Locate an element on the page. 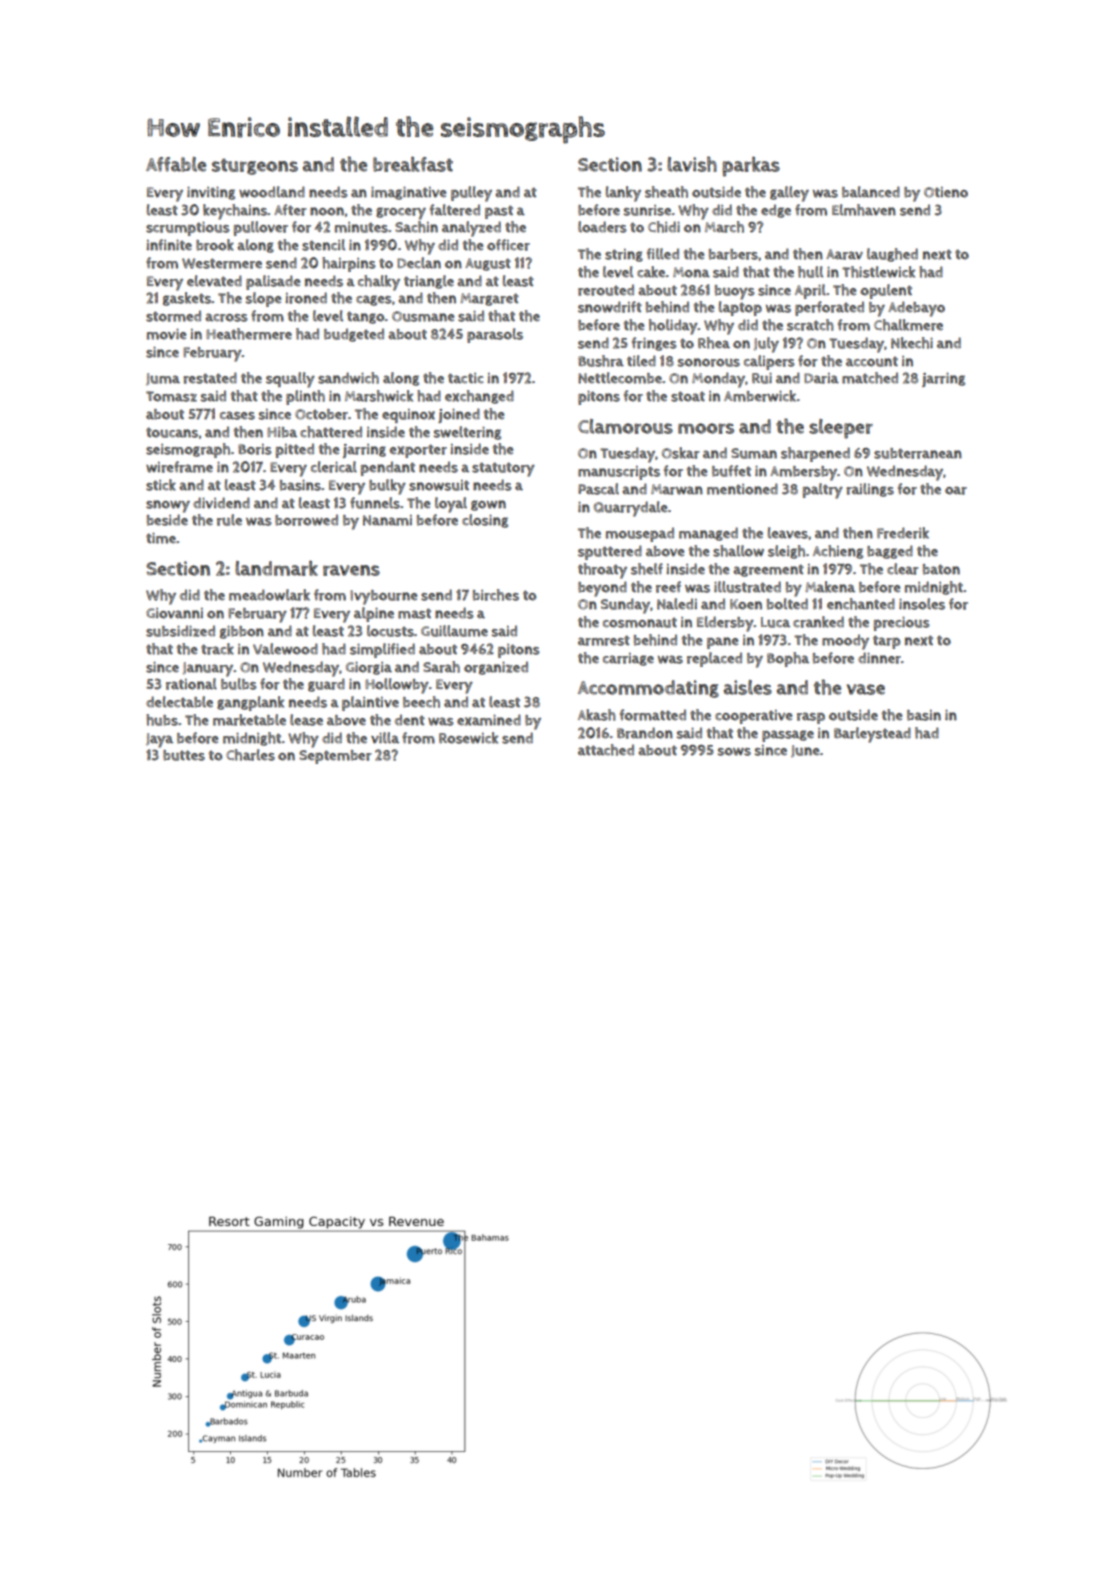 Image resolution: width=1120 pixels, height=1584 pixels. Giovanni is located at coordinates (174, 613).
